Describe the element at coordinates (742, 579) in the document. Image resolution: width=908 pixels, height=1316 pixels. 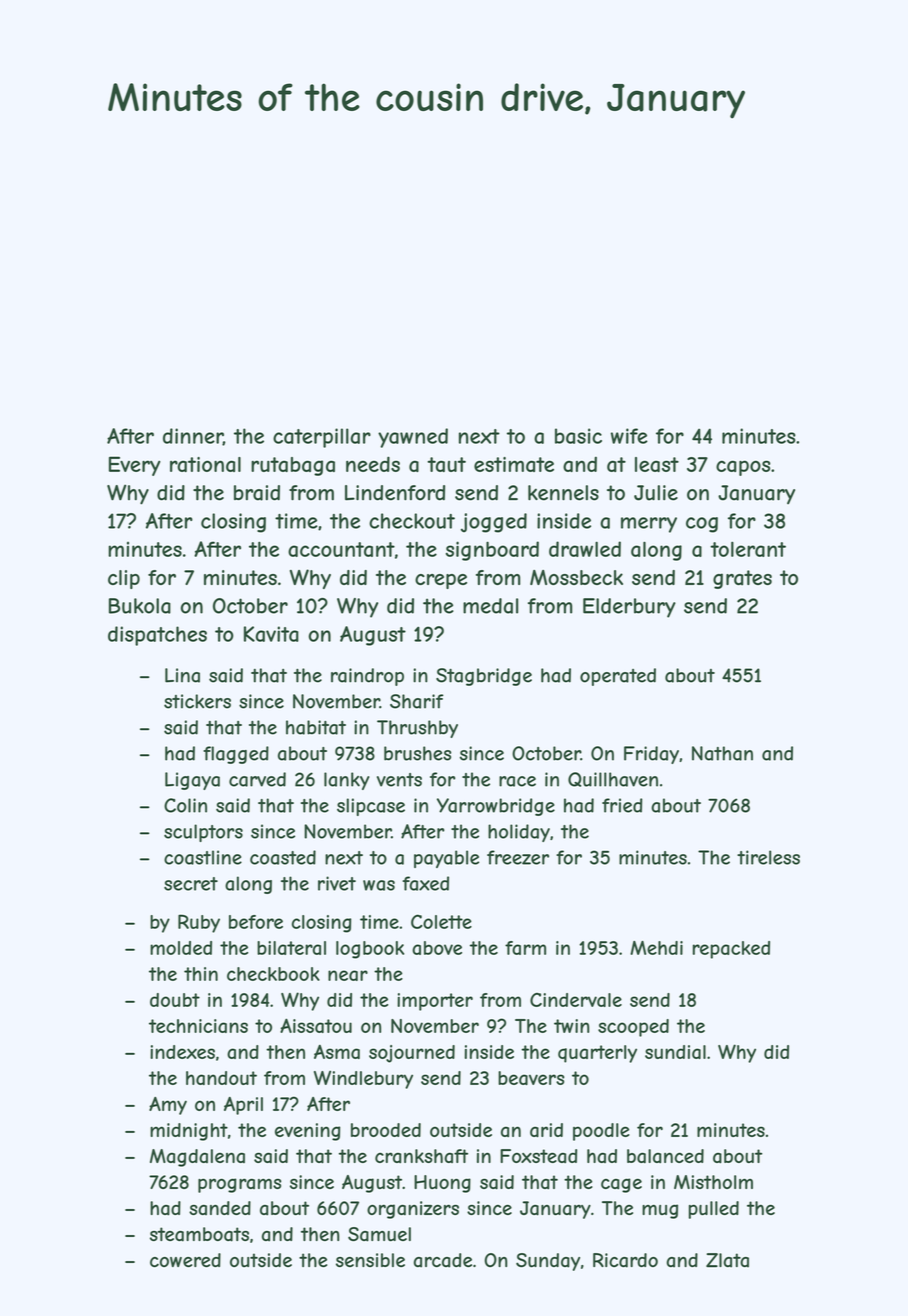
I see `grates` at that location.
